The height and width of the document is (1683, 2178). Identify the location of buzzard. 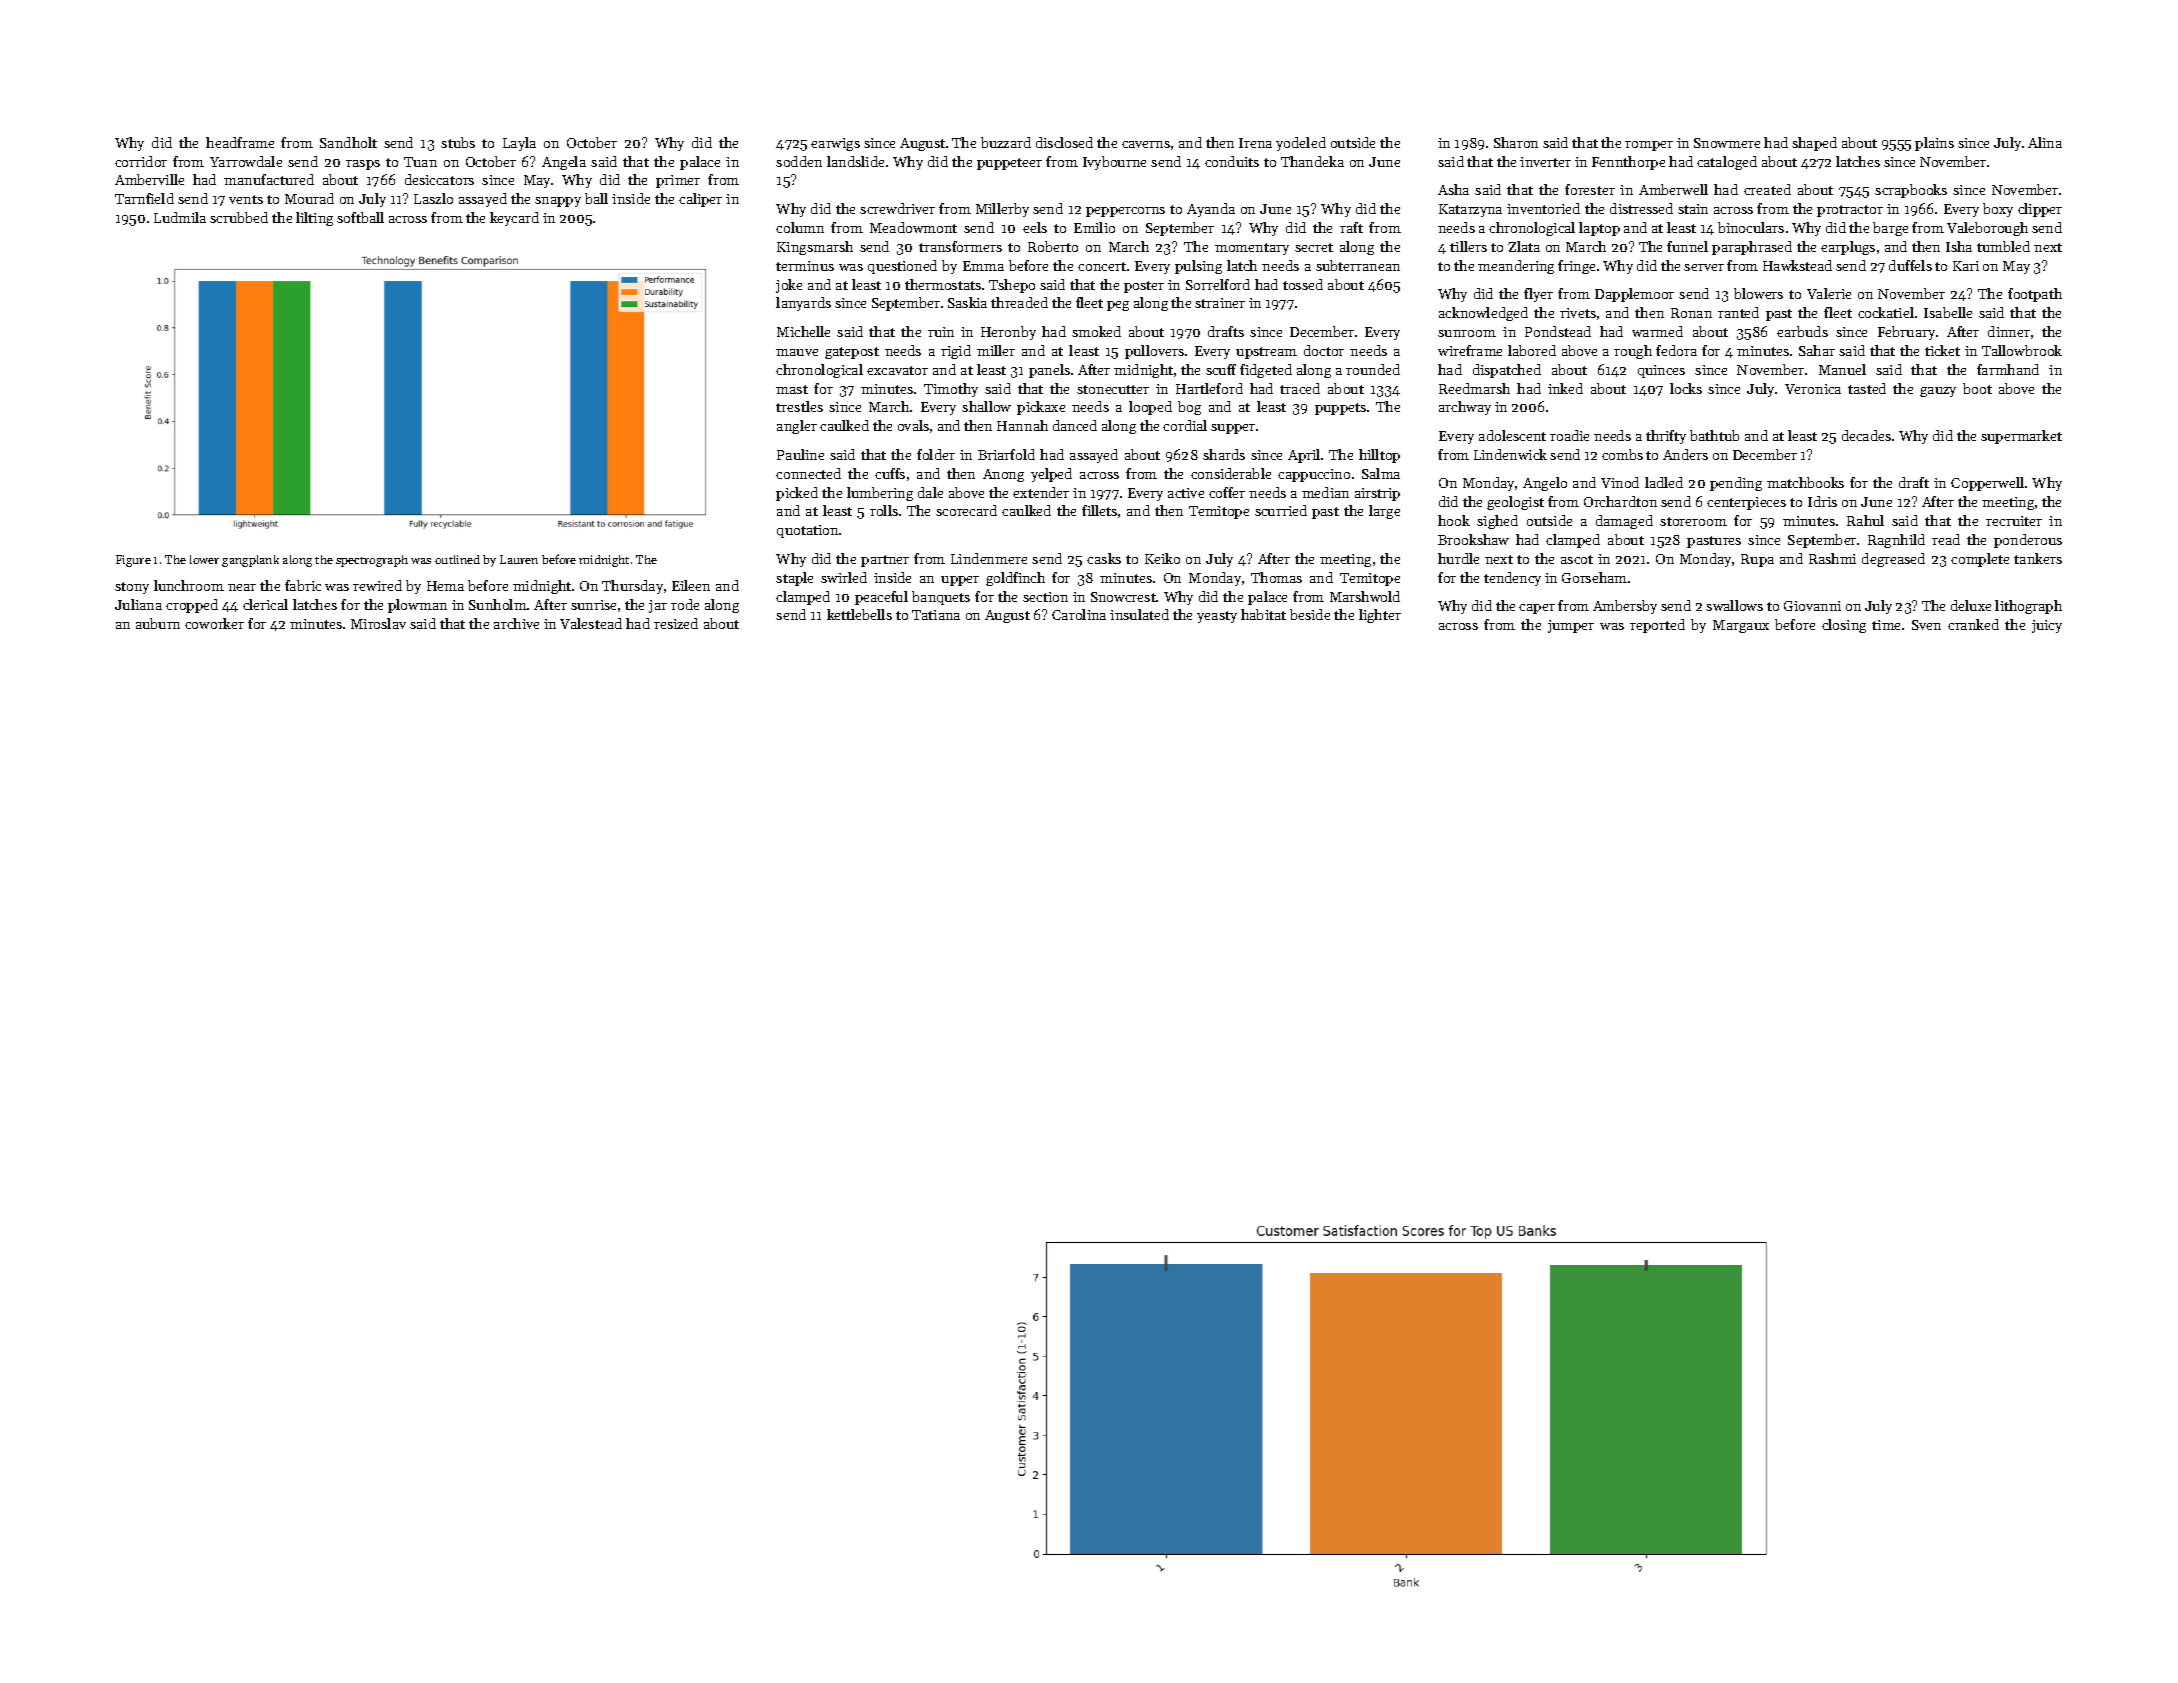
(1006, 142).
